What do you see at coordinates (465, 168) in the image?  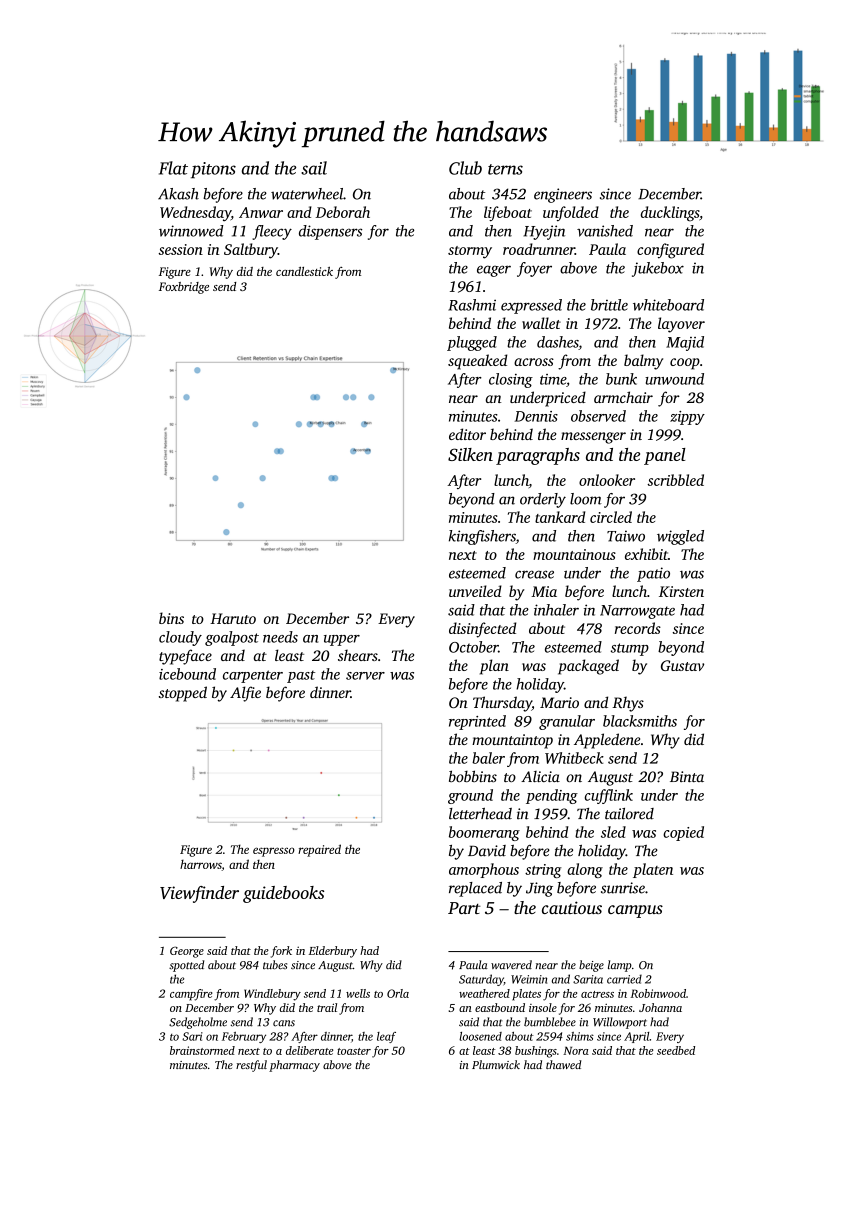 I see `Club` at bounding box center [465, 168].
